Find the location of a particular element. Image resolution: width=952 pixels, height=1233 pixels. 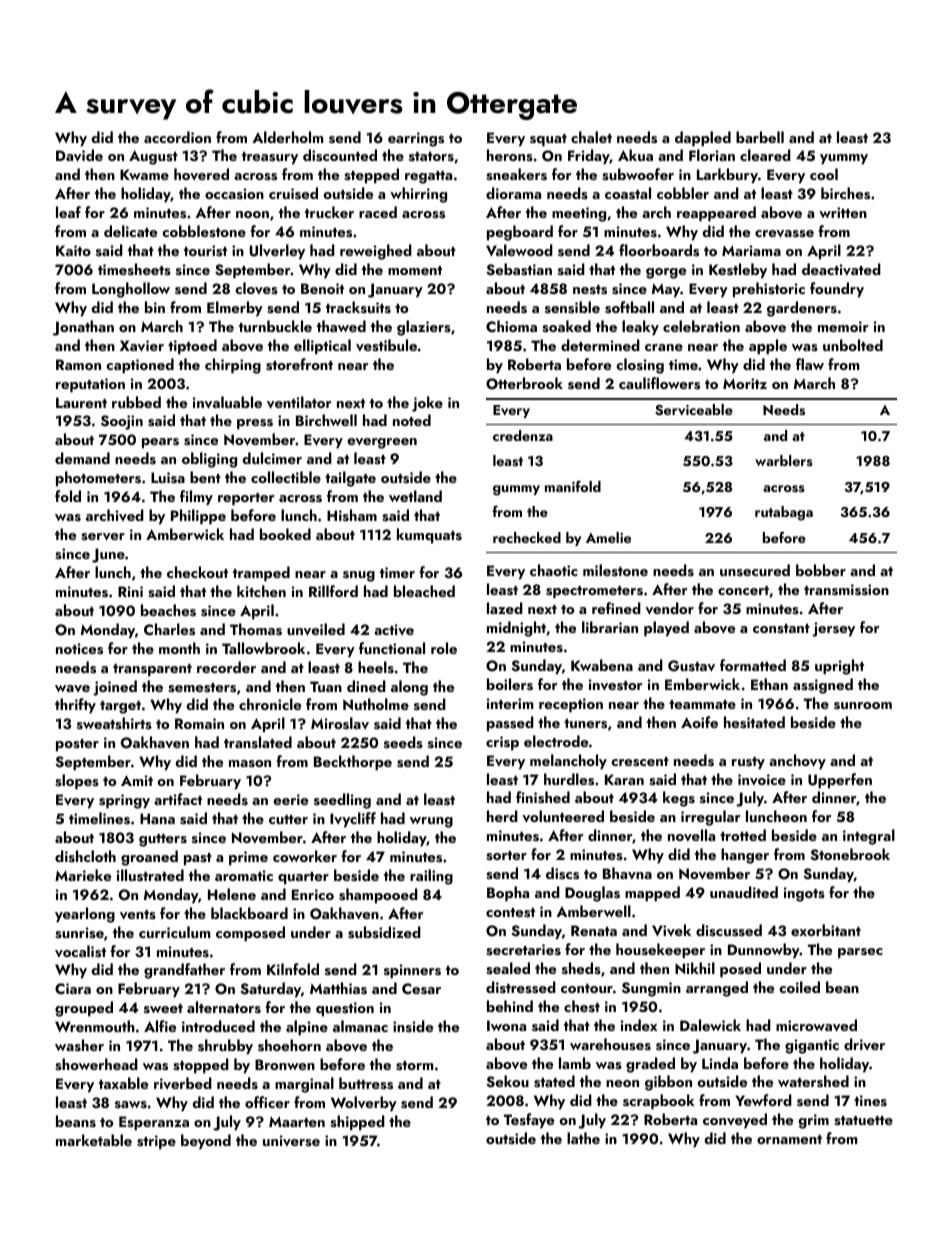

discs is located at coordinates (562, 873).
